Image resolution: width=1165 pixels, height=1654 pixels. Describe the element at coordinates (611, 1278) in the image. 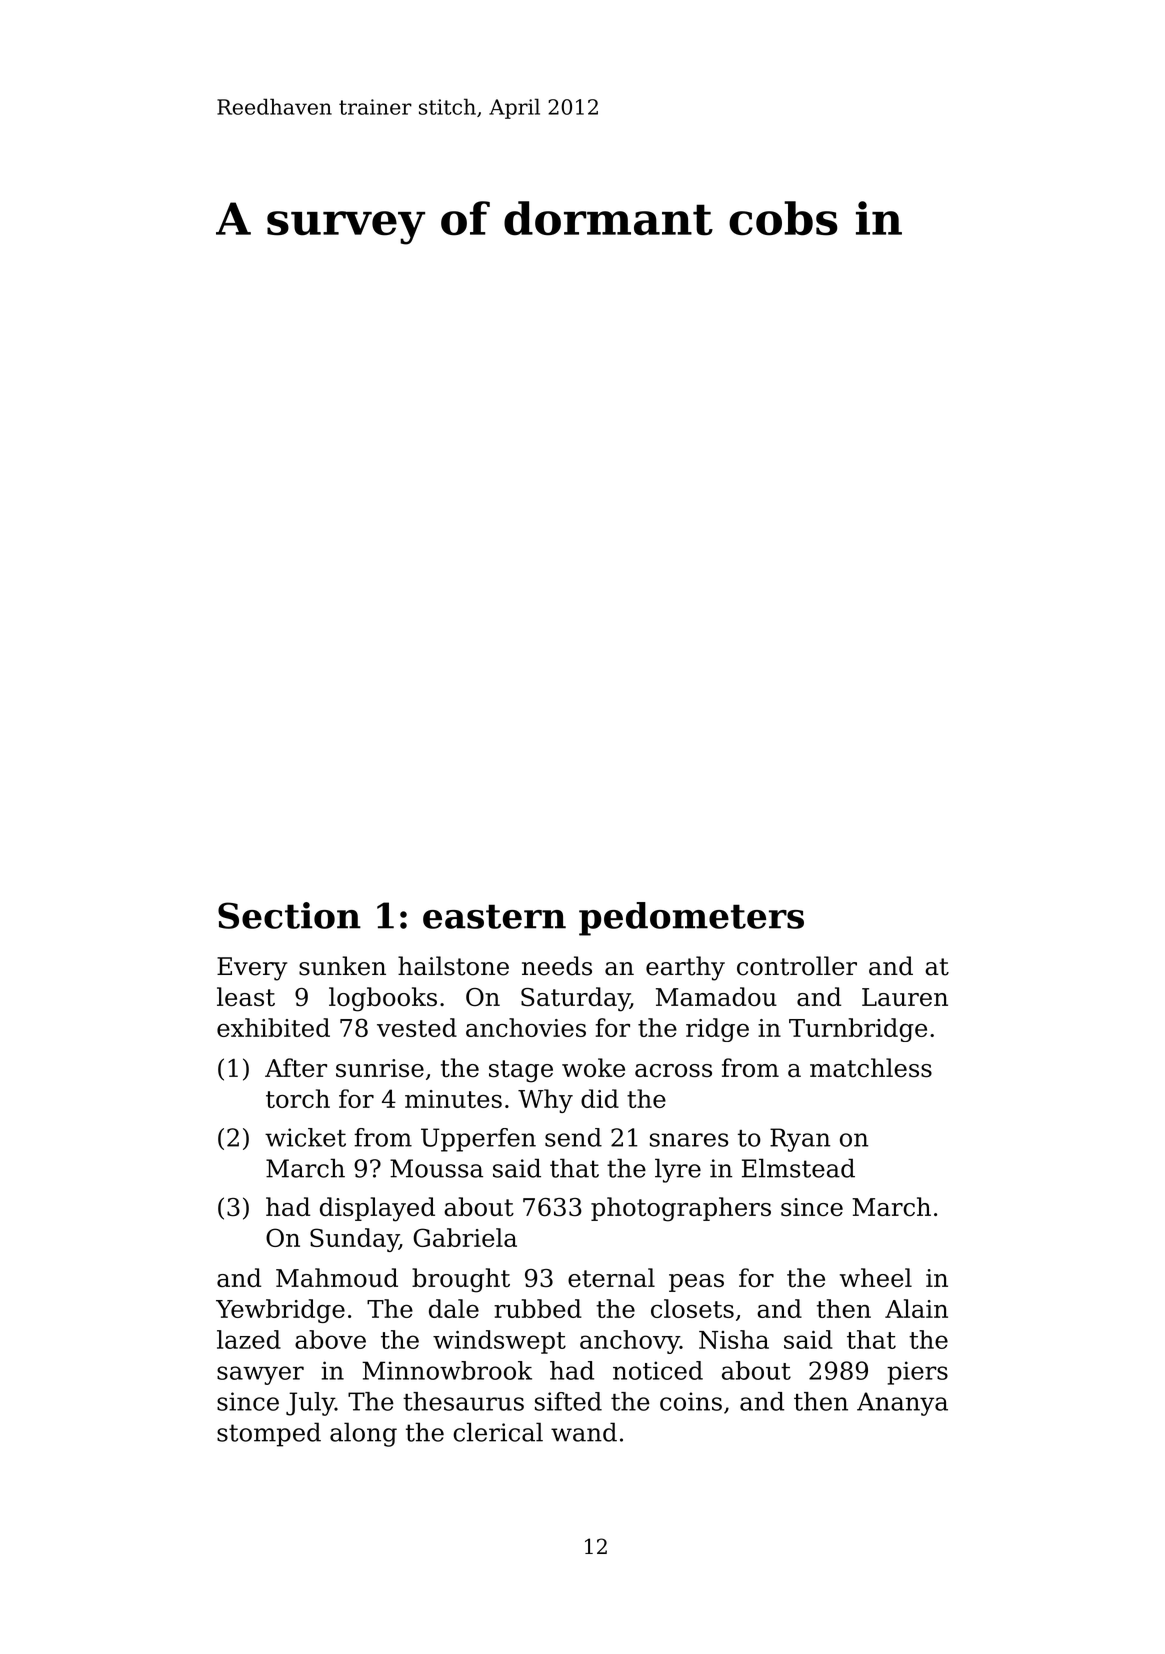

I see `eternal` at that location.
